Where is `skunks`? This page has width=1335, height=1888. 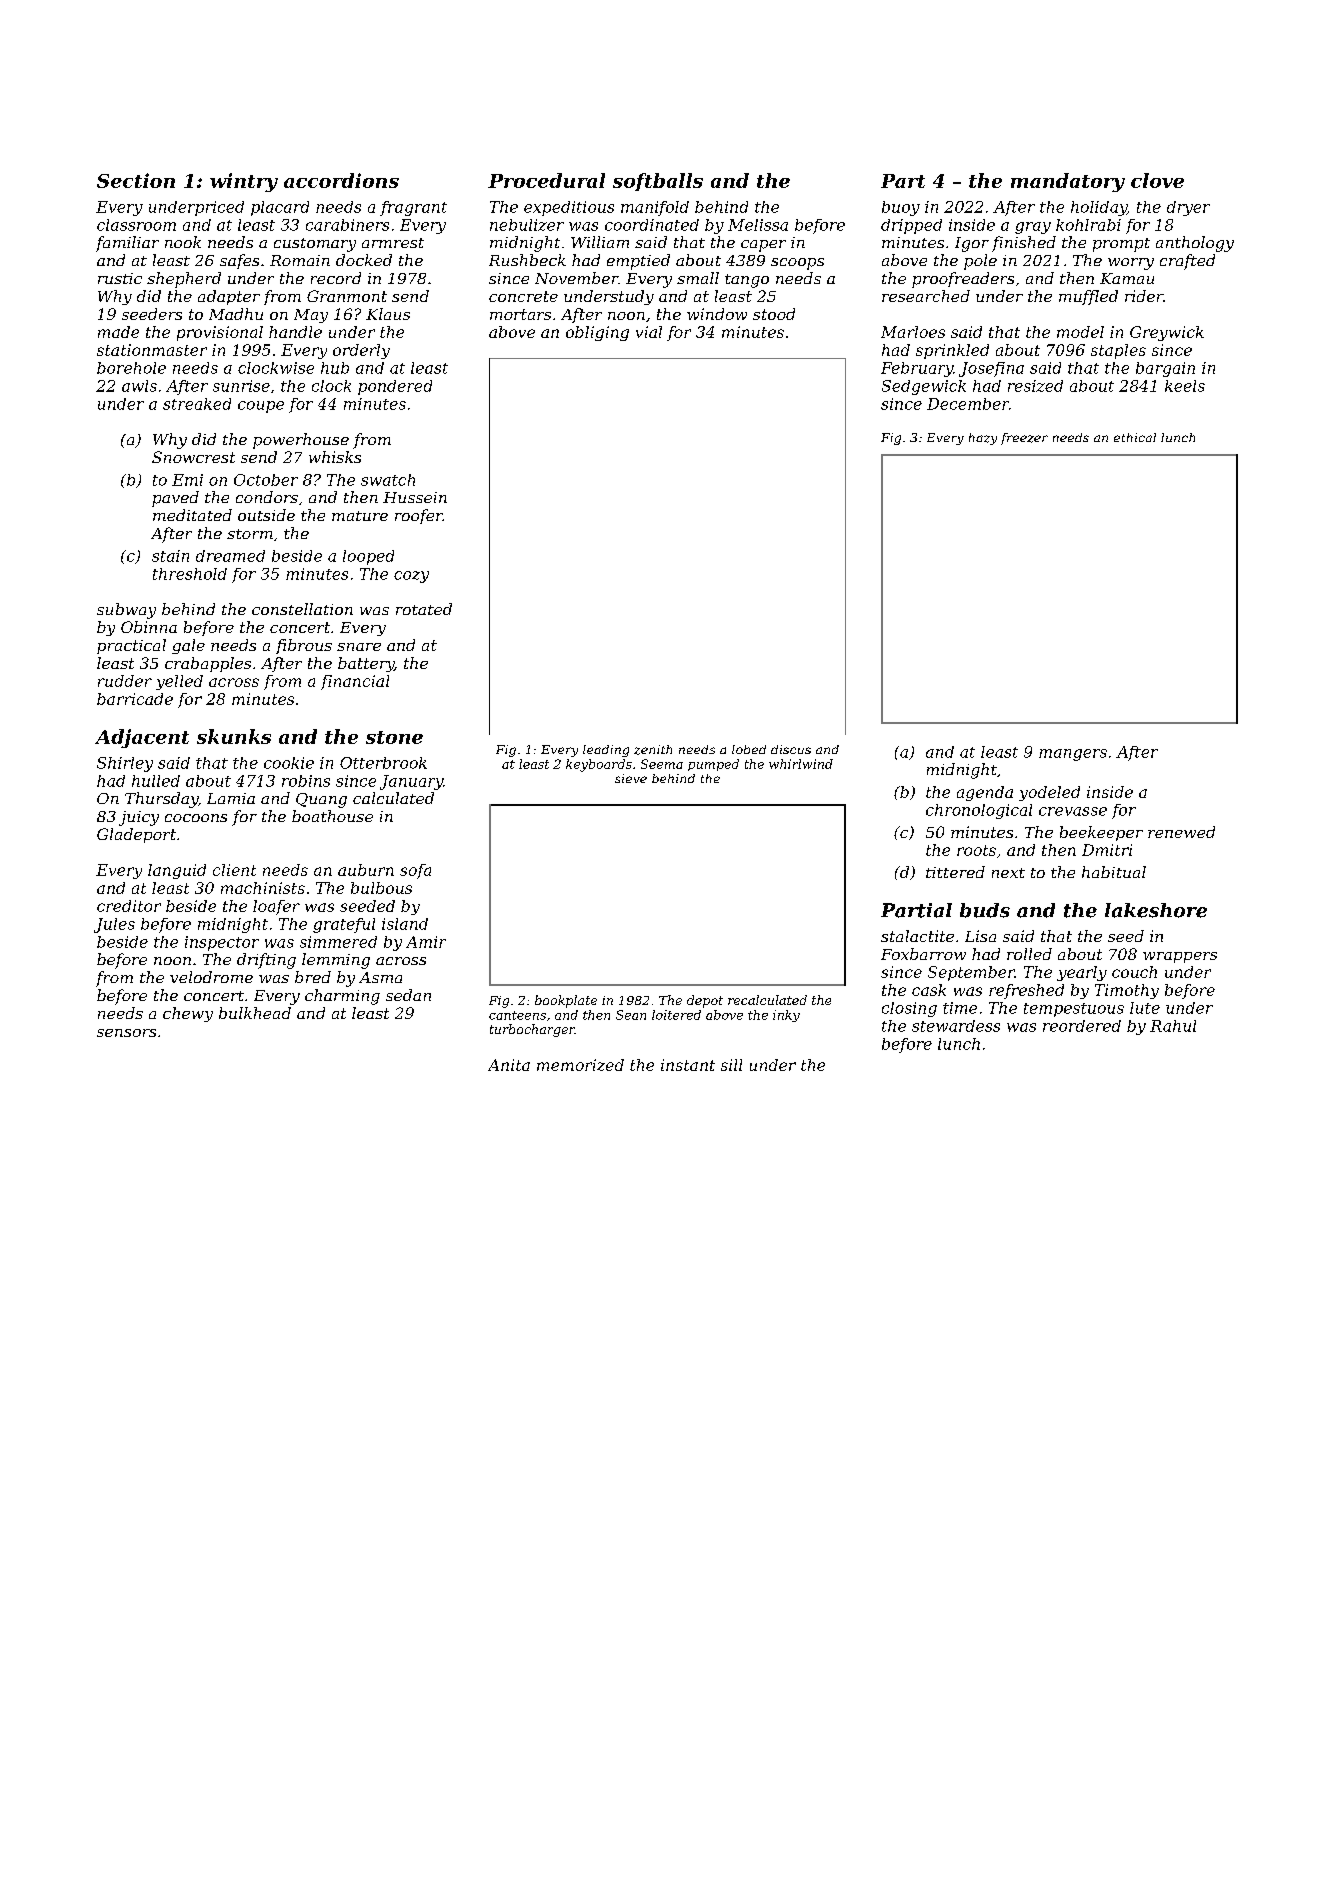
skunks is located at coordinates (234, 736).
